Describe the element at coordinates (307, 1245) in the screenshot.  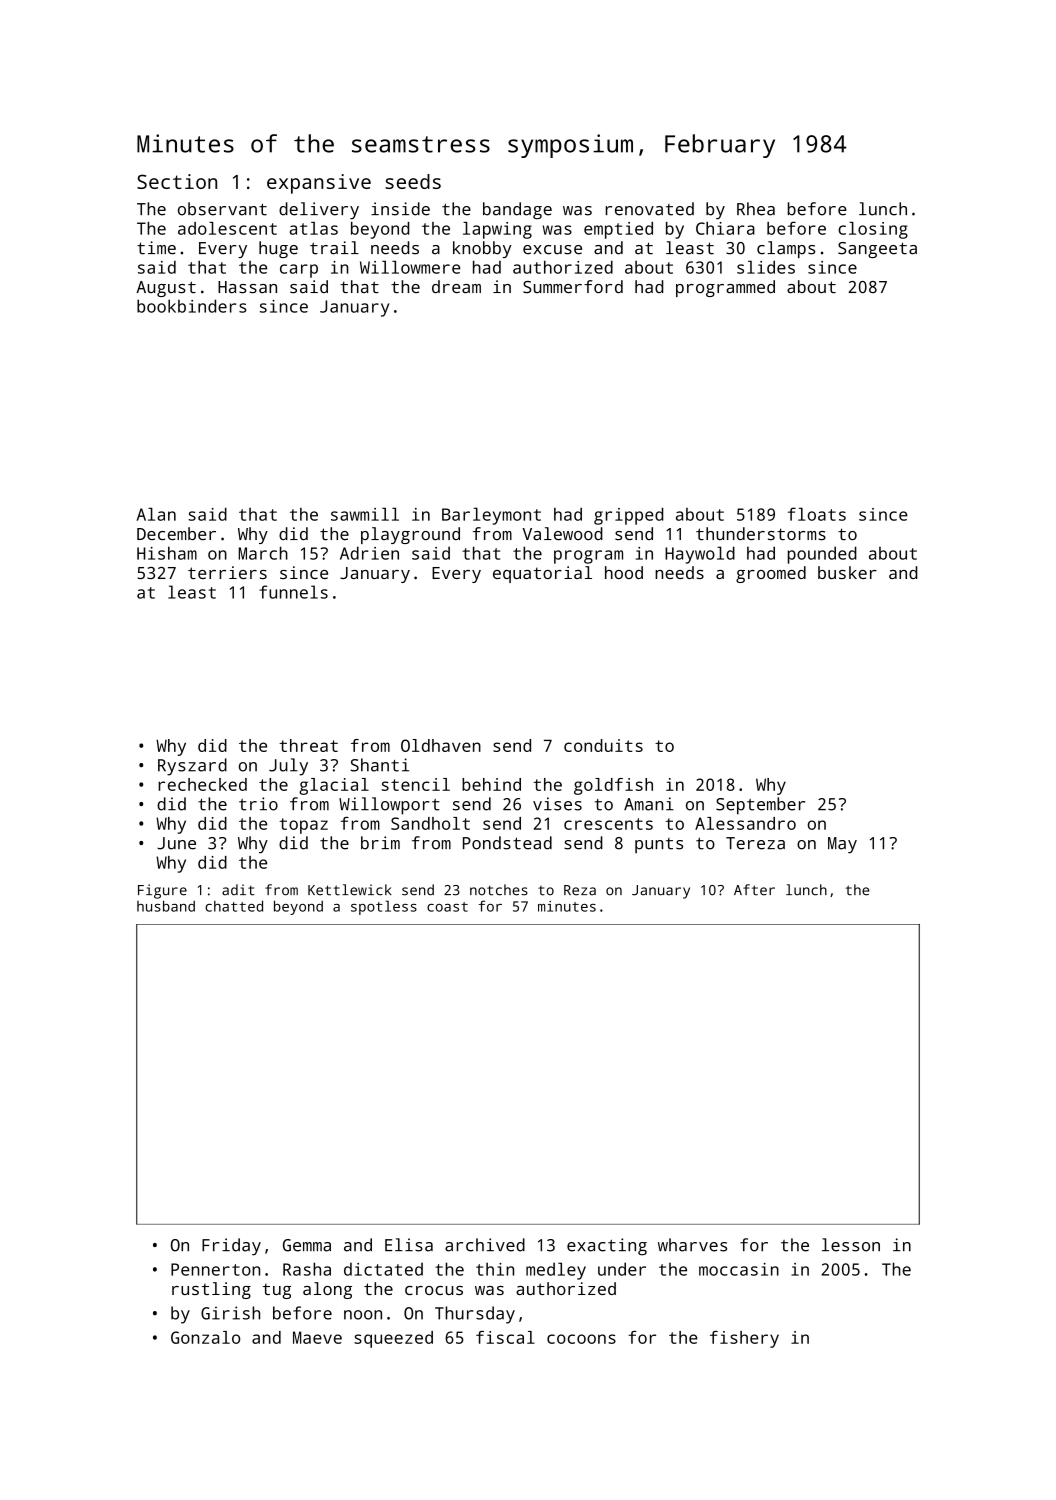
I see `Gemma` at that location.
